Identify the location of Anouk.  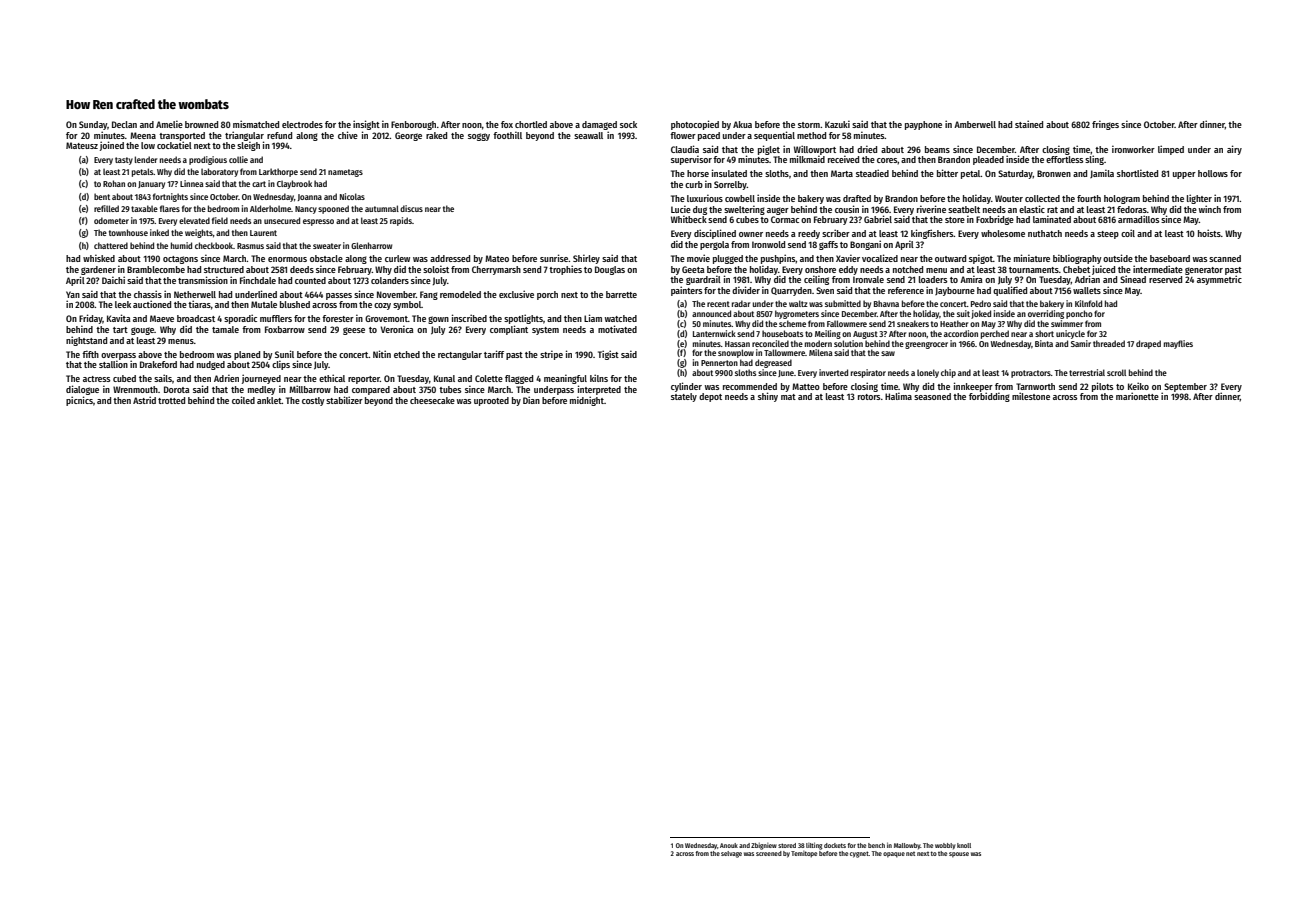
(729, 845).
